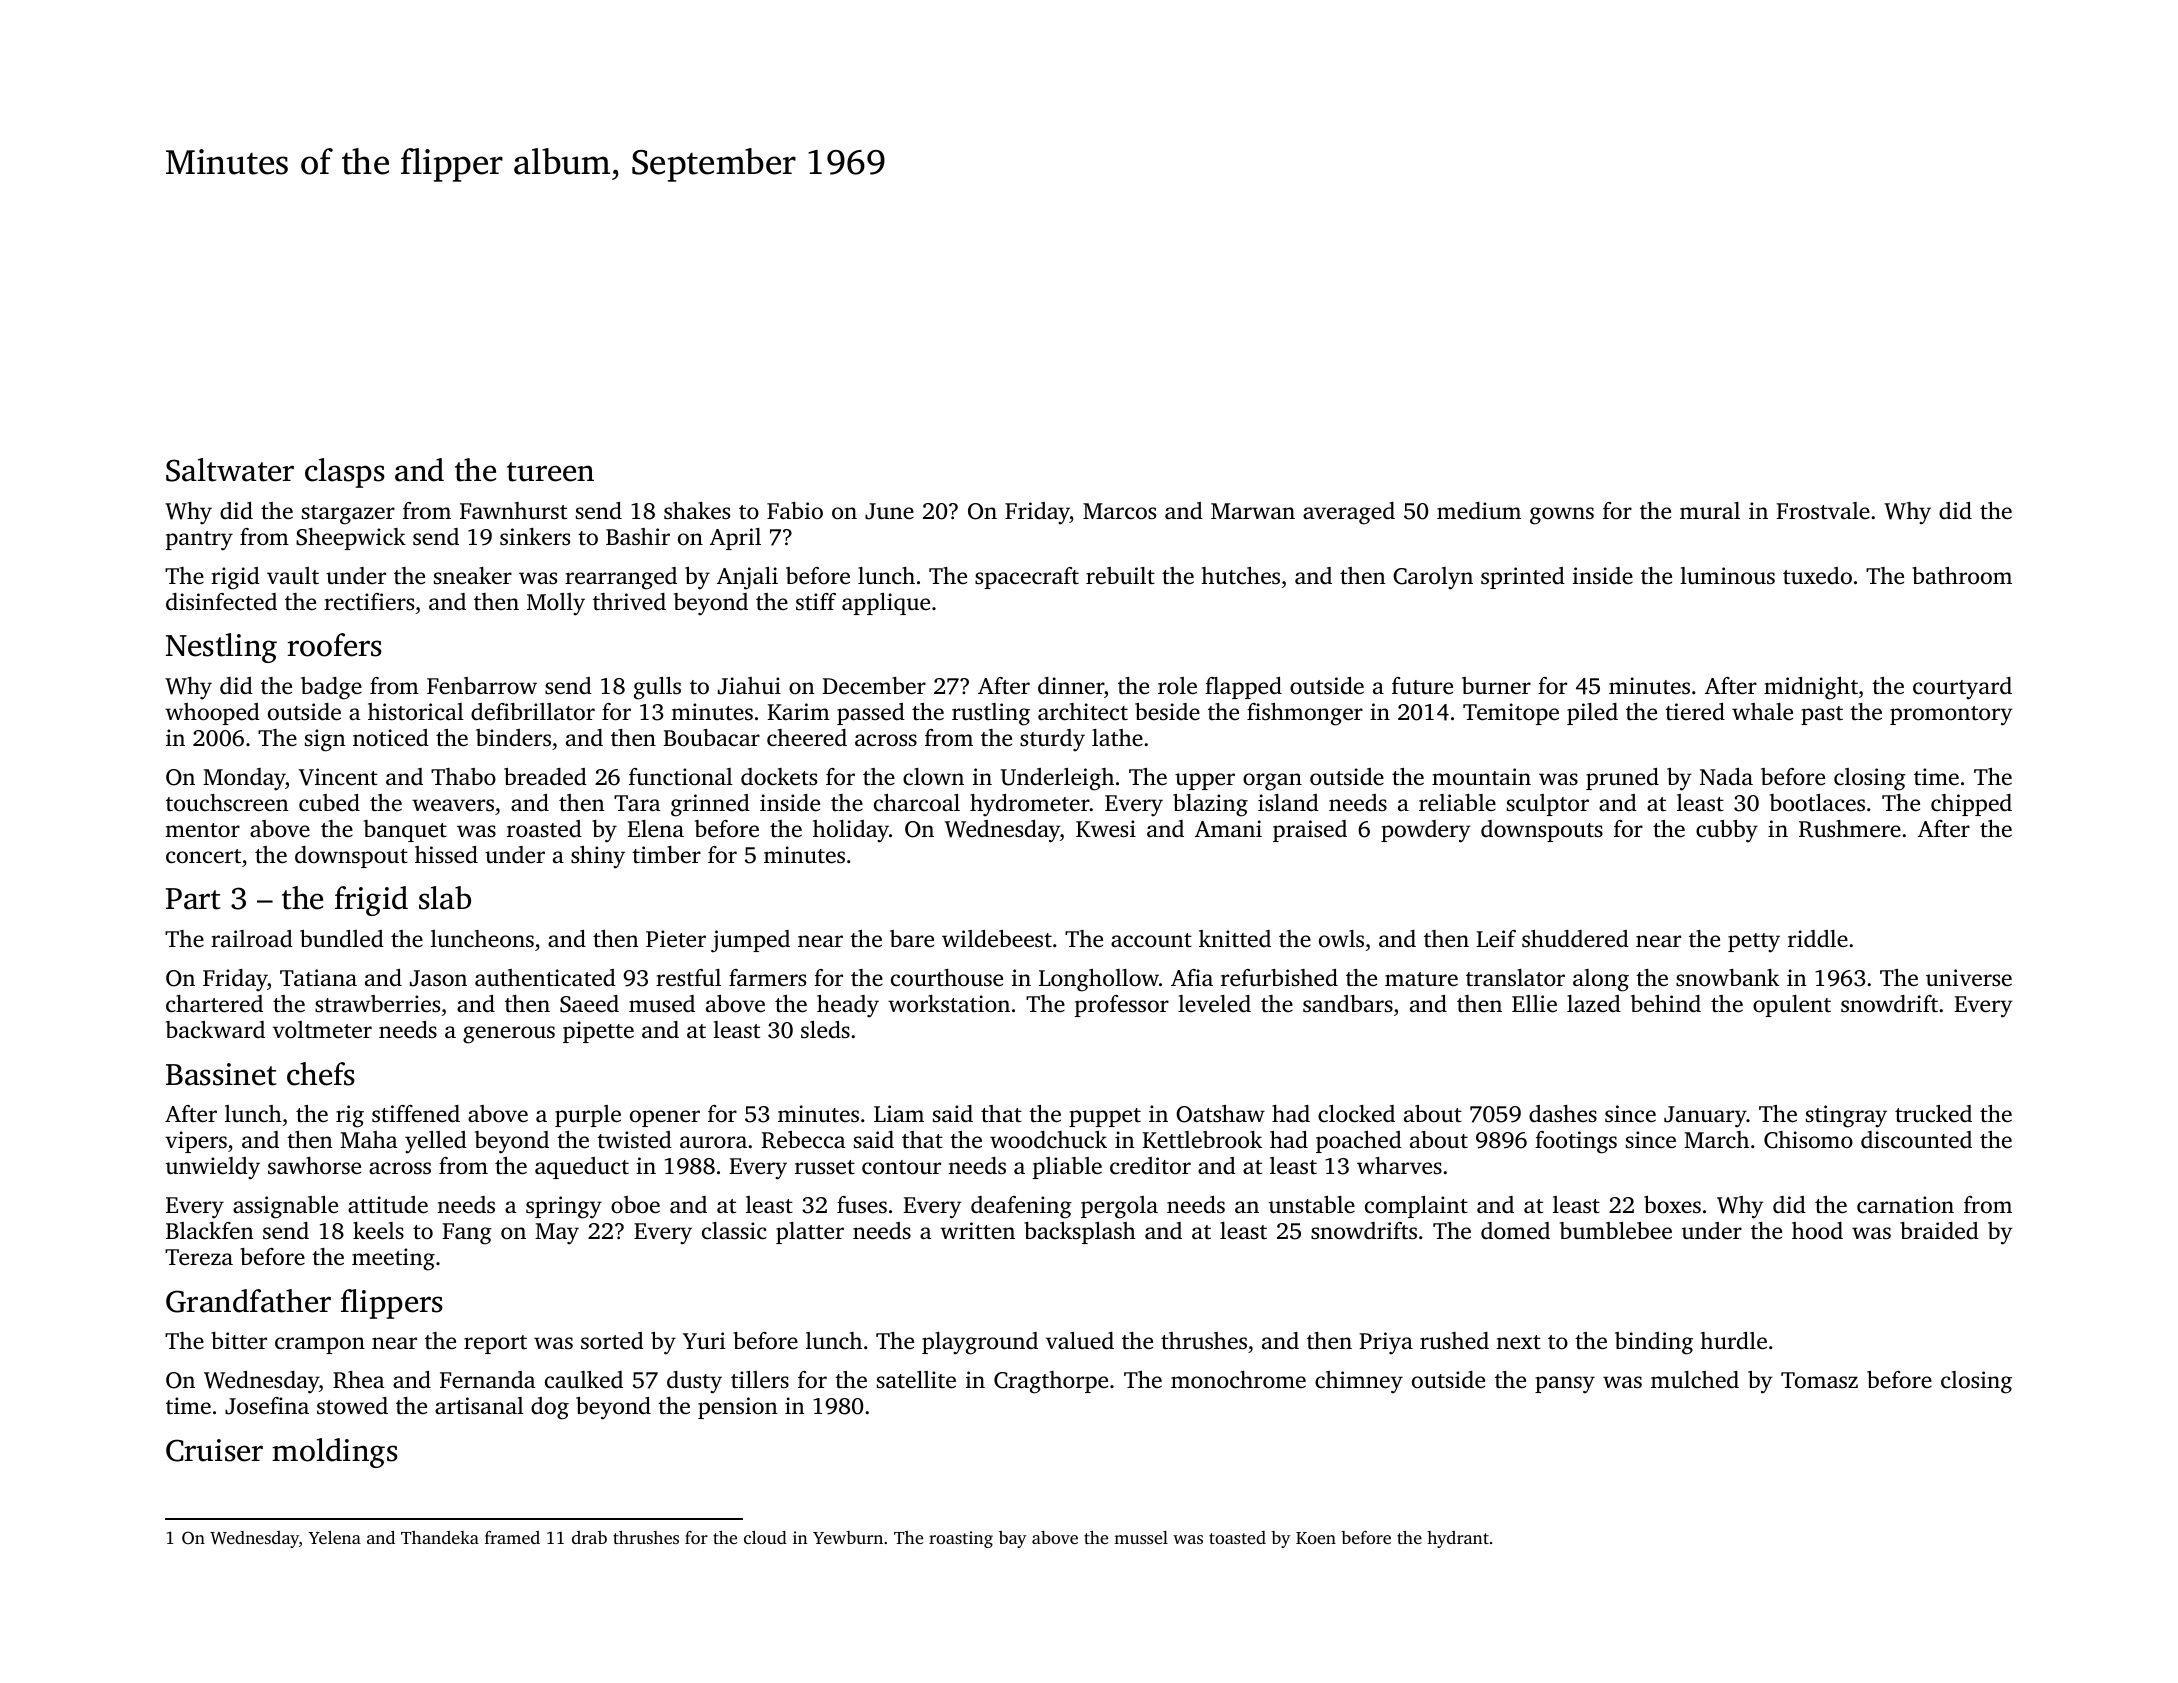  I want to click on trucked, so click(1933, 1114).
